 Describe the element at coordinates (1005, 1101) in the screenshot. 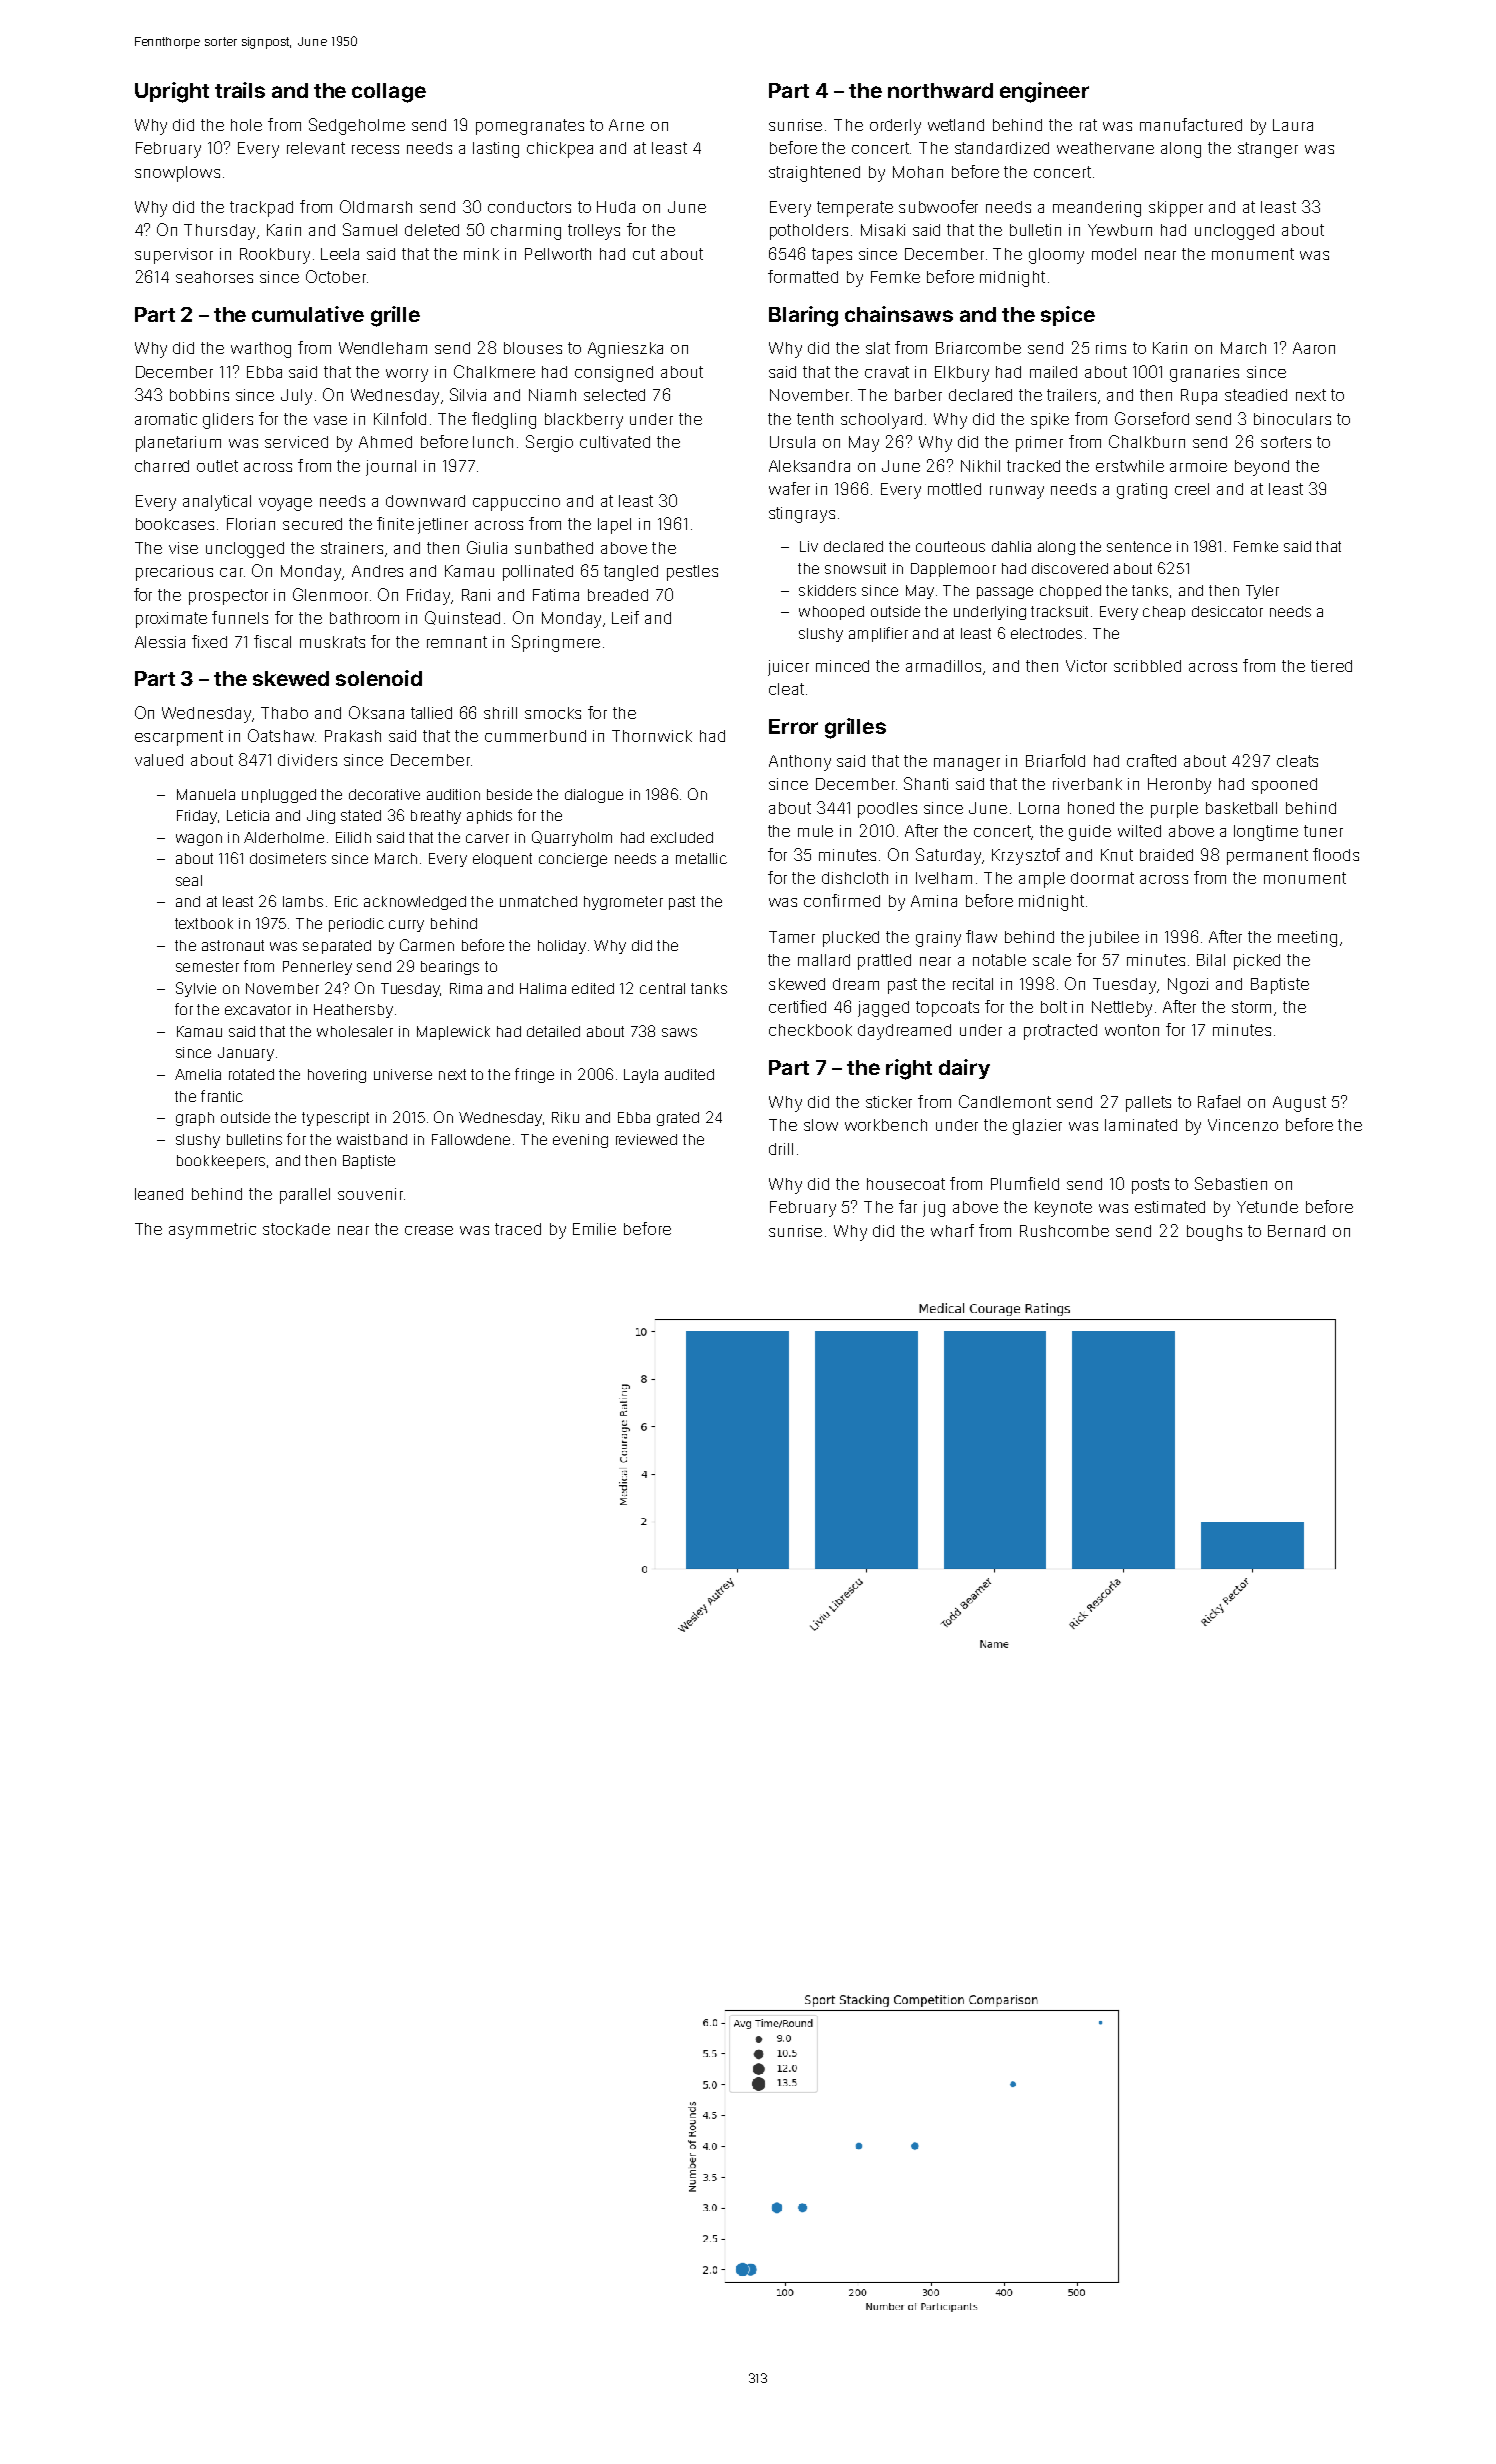

I see `Candlemont` at that location.
